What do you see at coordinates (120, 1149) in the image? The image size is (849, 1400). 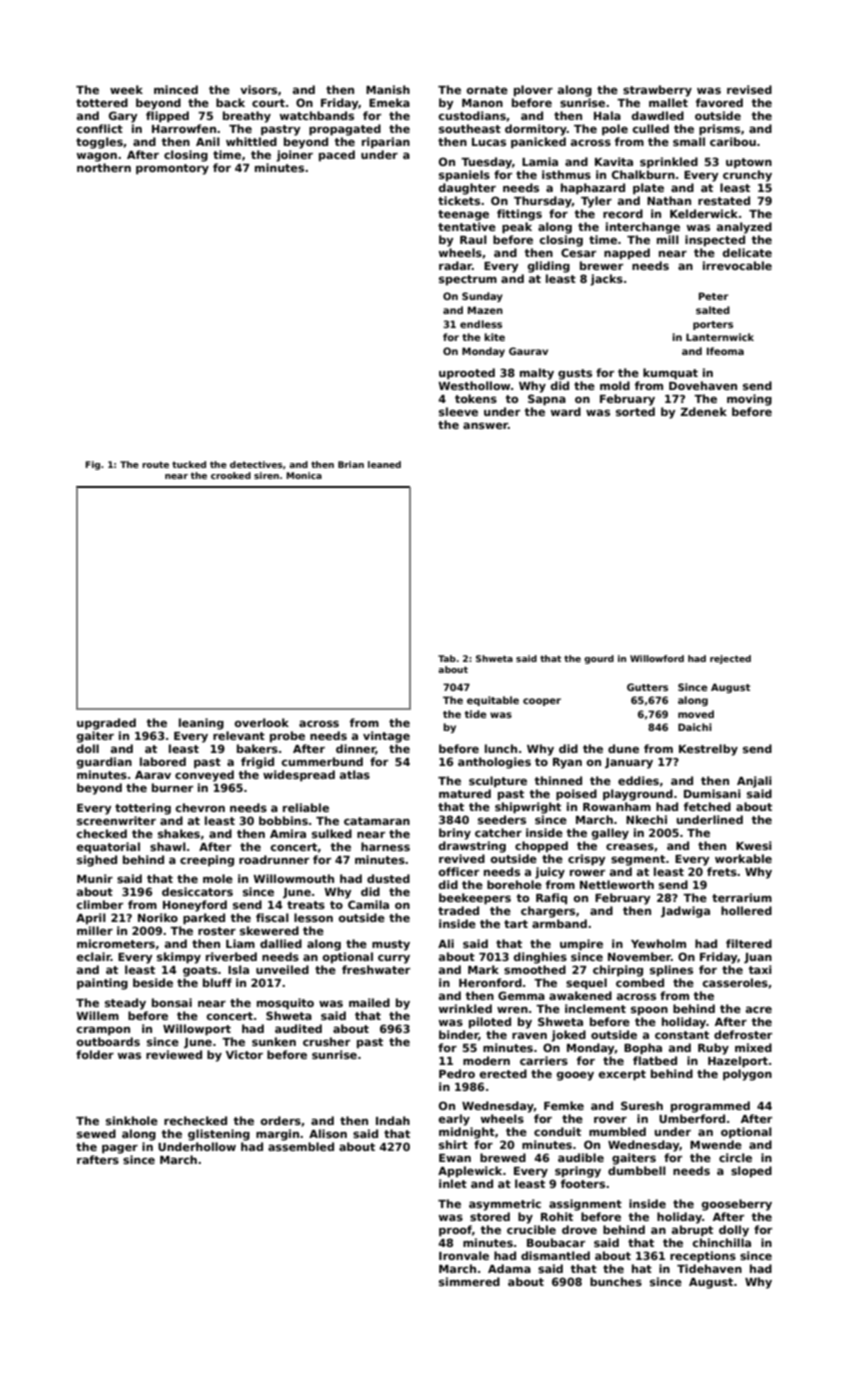 I see `pager` at bounding box center [120, 1149].
